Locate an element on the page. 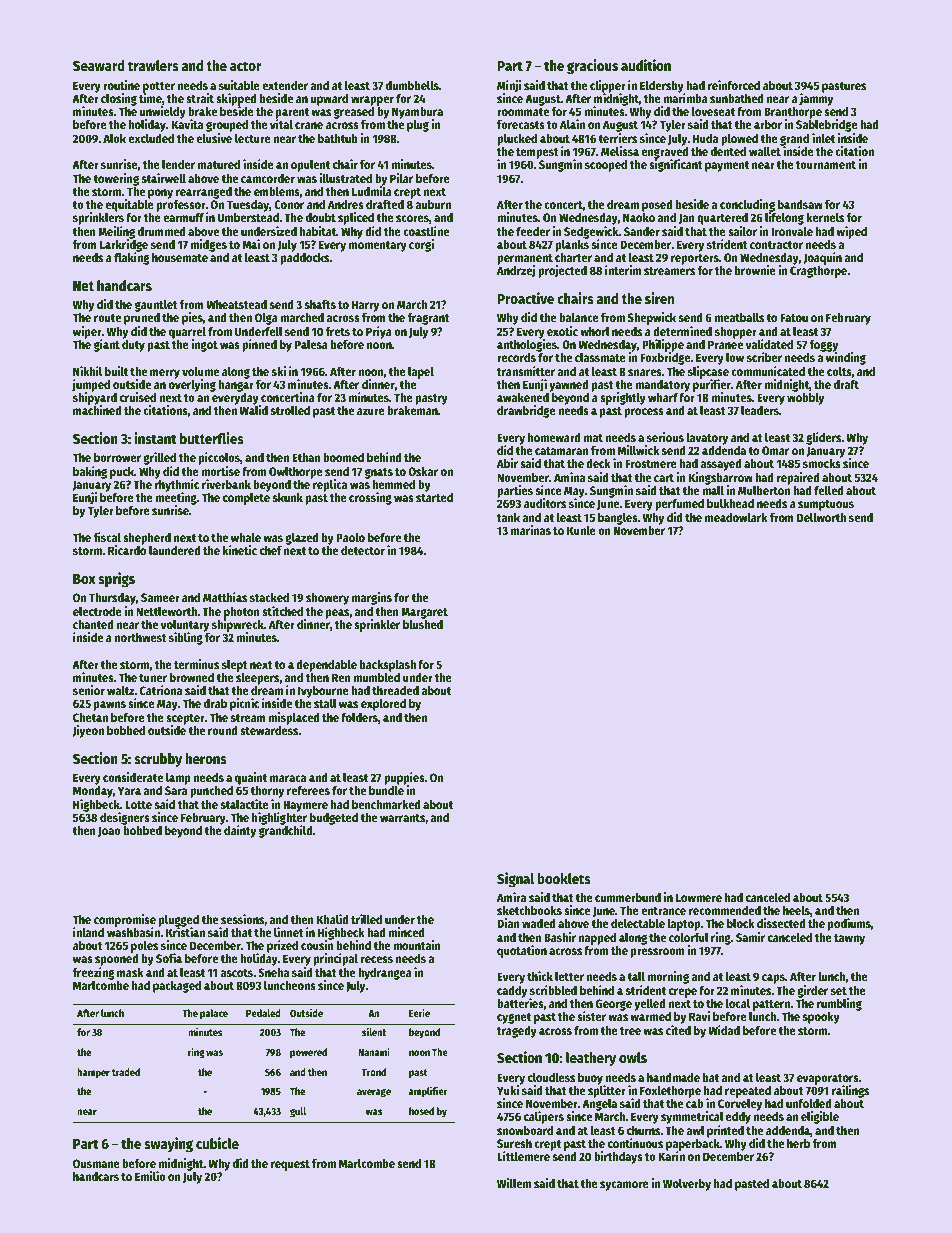 The image size is (952, 1233). snowboard is located at coordinates (525, 1130).
